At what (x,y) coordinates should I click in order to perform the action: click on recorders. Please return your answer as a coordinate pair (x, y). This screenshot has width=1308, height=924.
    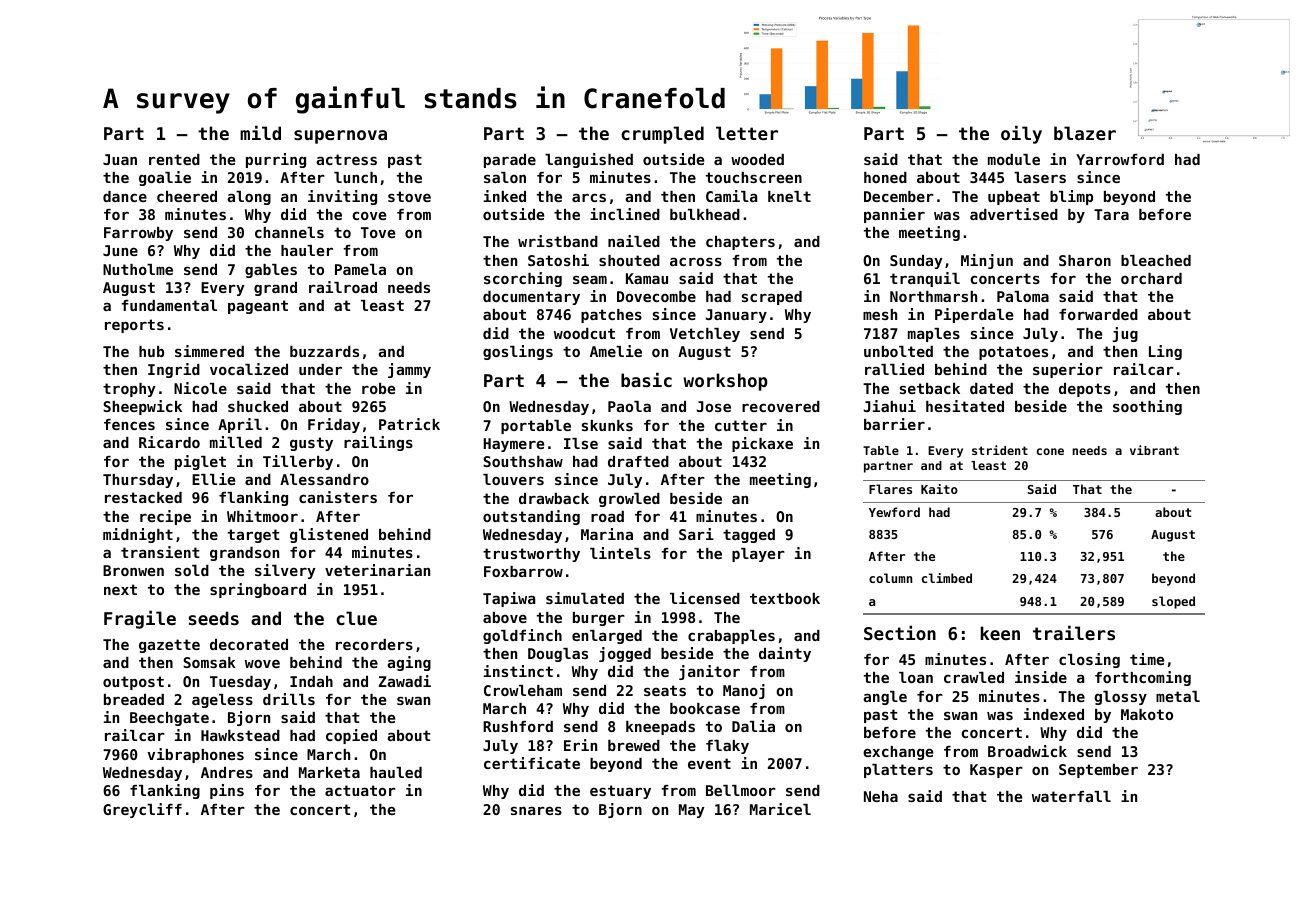
    Looking at the image, I should click on (374, 644).
